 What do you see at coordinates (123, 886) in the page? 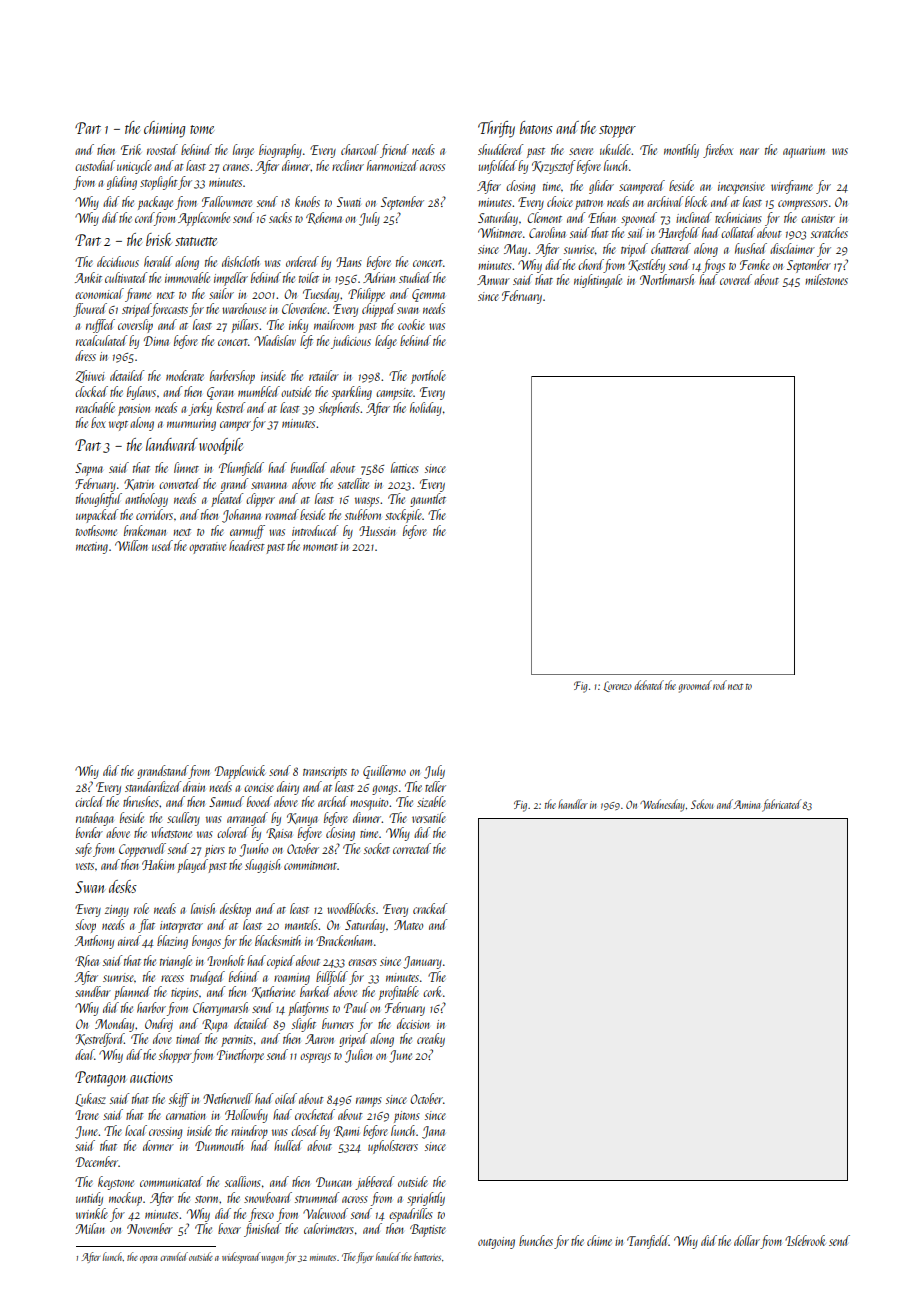
I see `desks` at bounding box center [123, 886].
